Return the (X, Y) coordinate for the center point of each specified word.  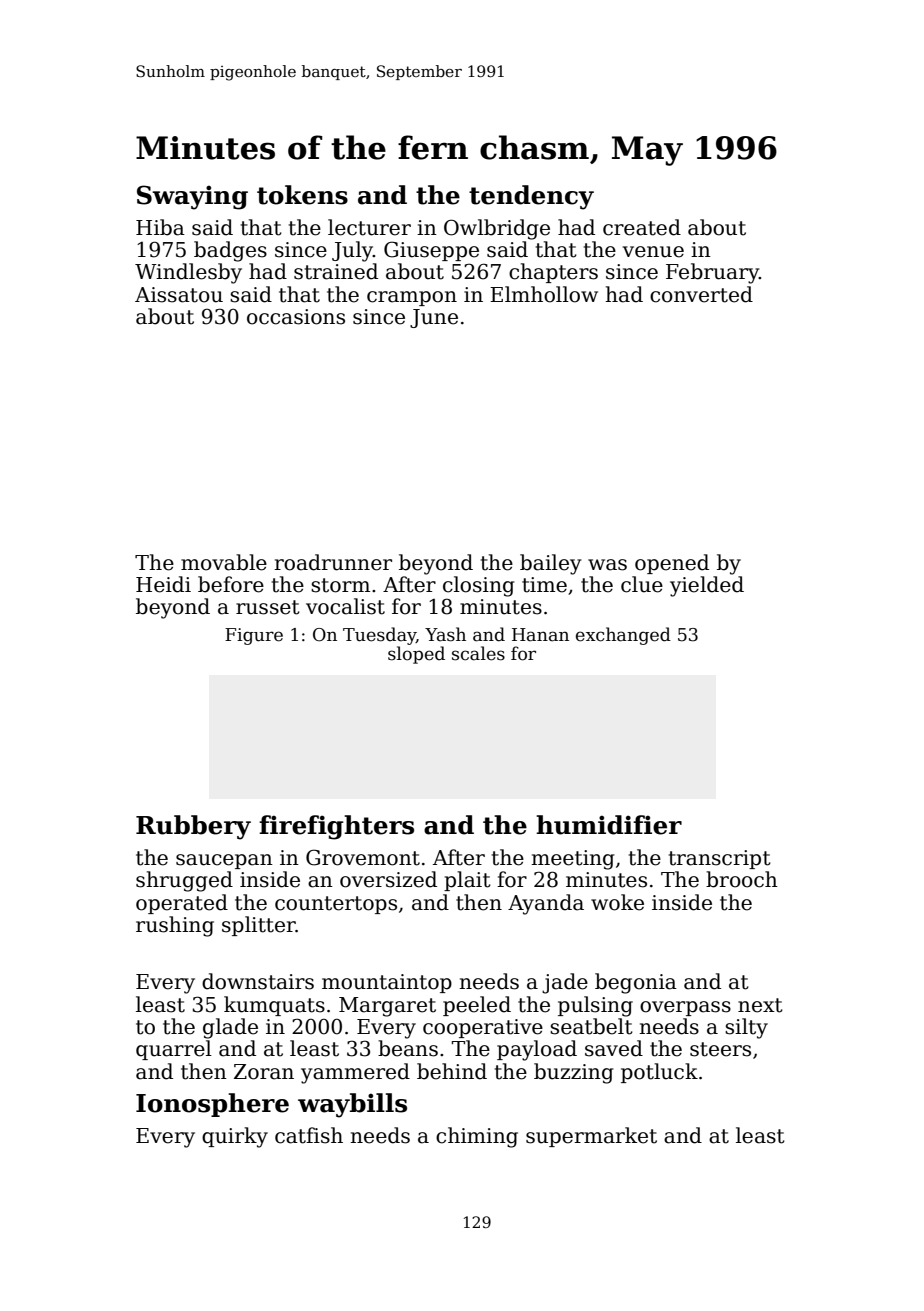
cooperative (483, 1028)
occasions (296, 317)
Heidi (163, 584)
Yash (445, 634)
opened (672, 564)
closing (479, 586)
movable (224, 562)
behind (452, 1071)
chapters (553, 273)
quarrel (174, 1050)
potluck (659, 1073)
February (712, 273)
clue (642, 584)
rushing (175, 926)
